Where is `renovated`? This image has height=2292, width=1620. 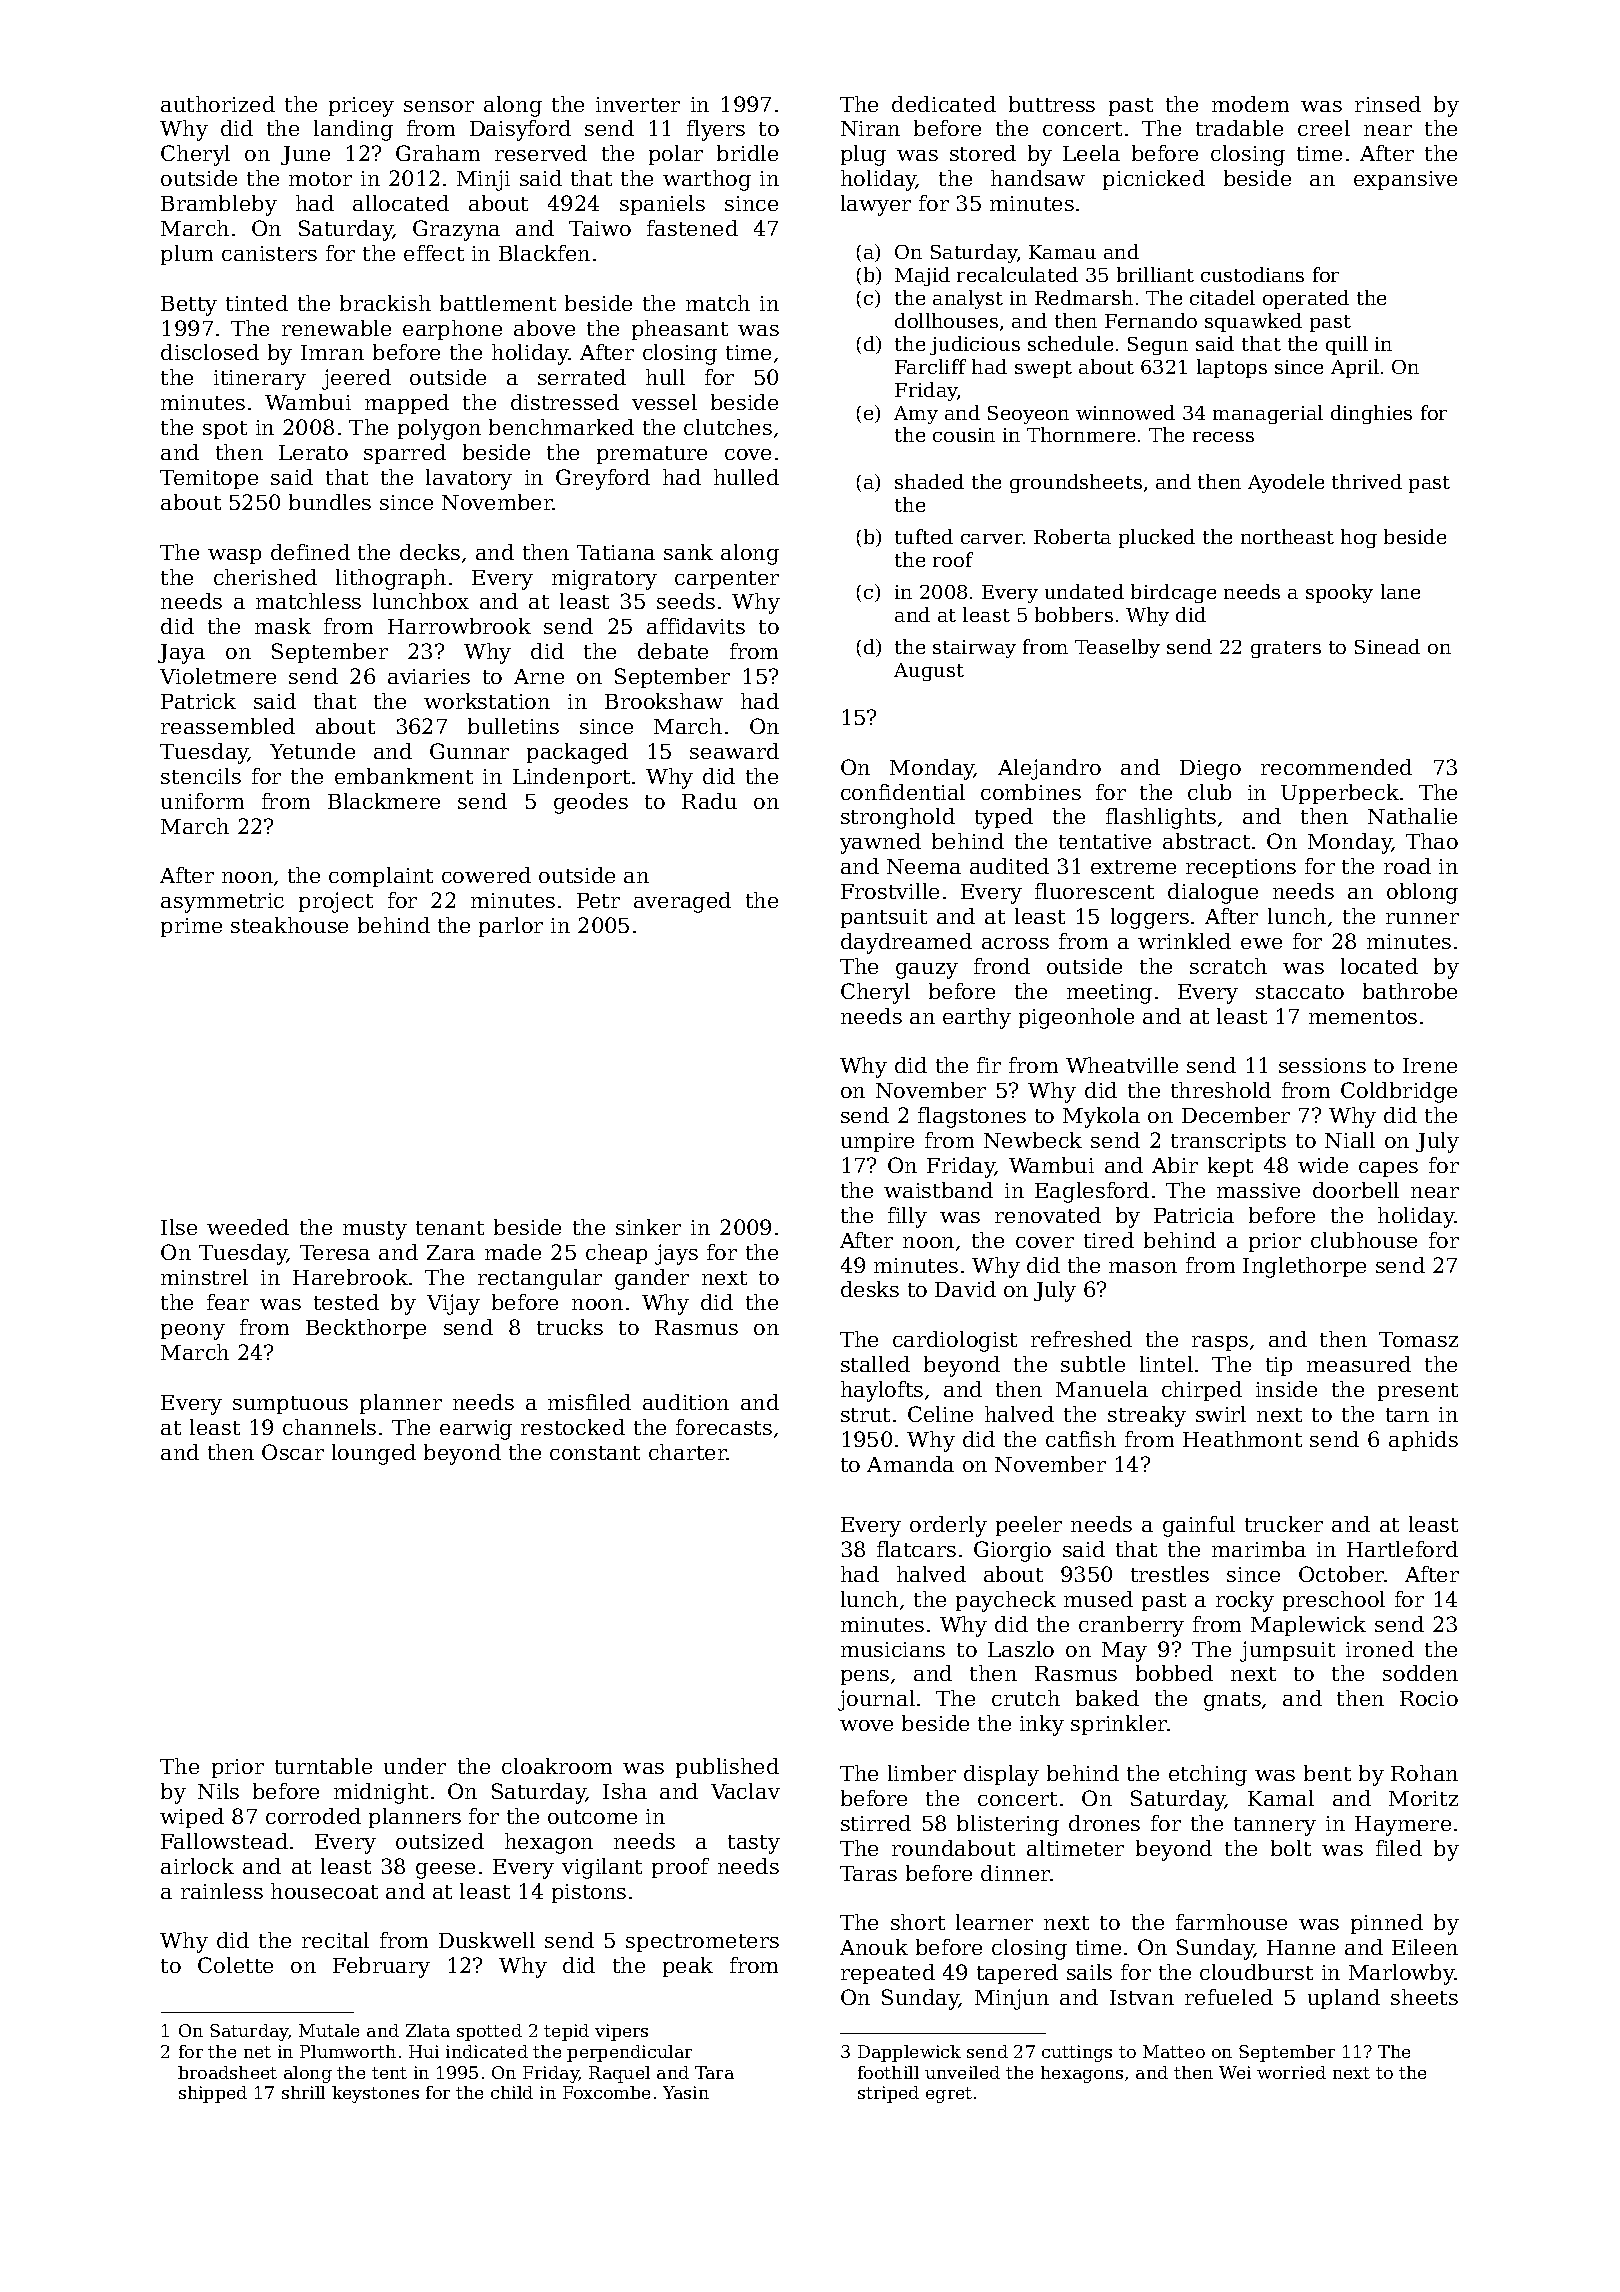 renovated is located at coordinates (1048, 1215).
